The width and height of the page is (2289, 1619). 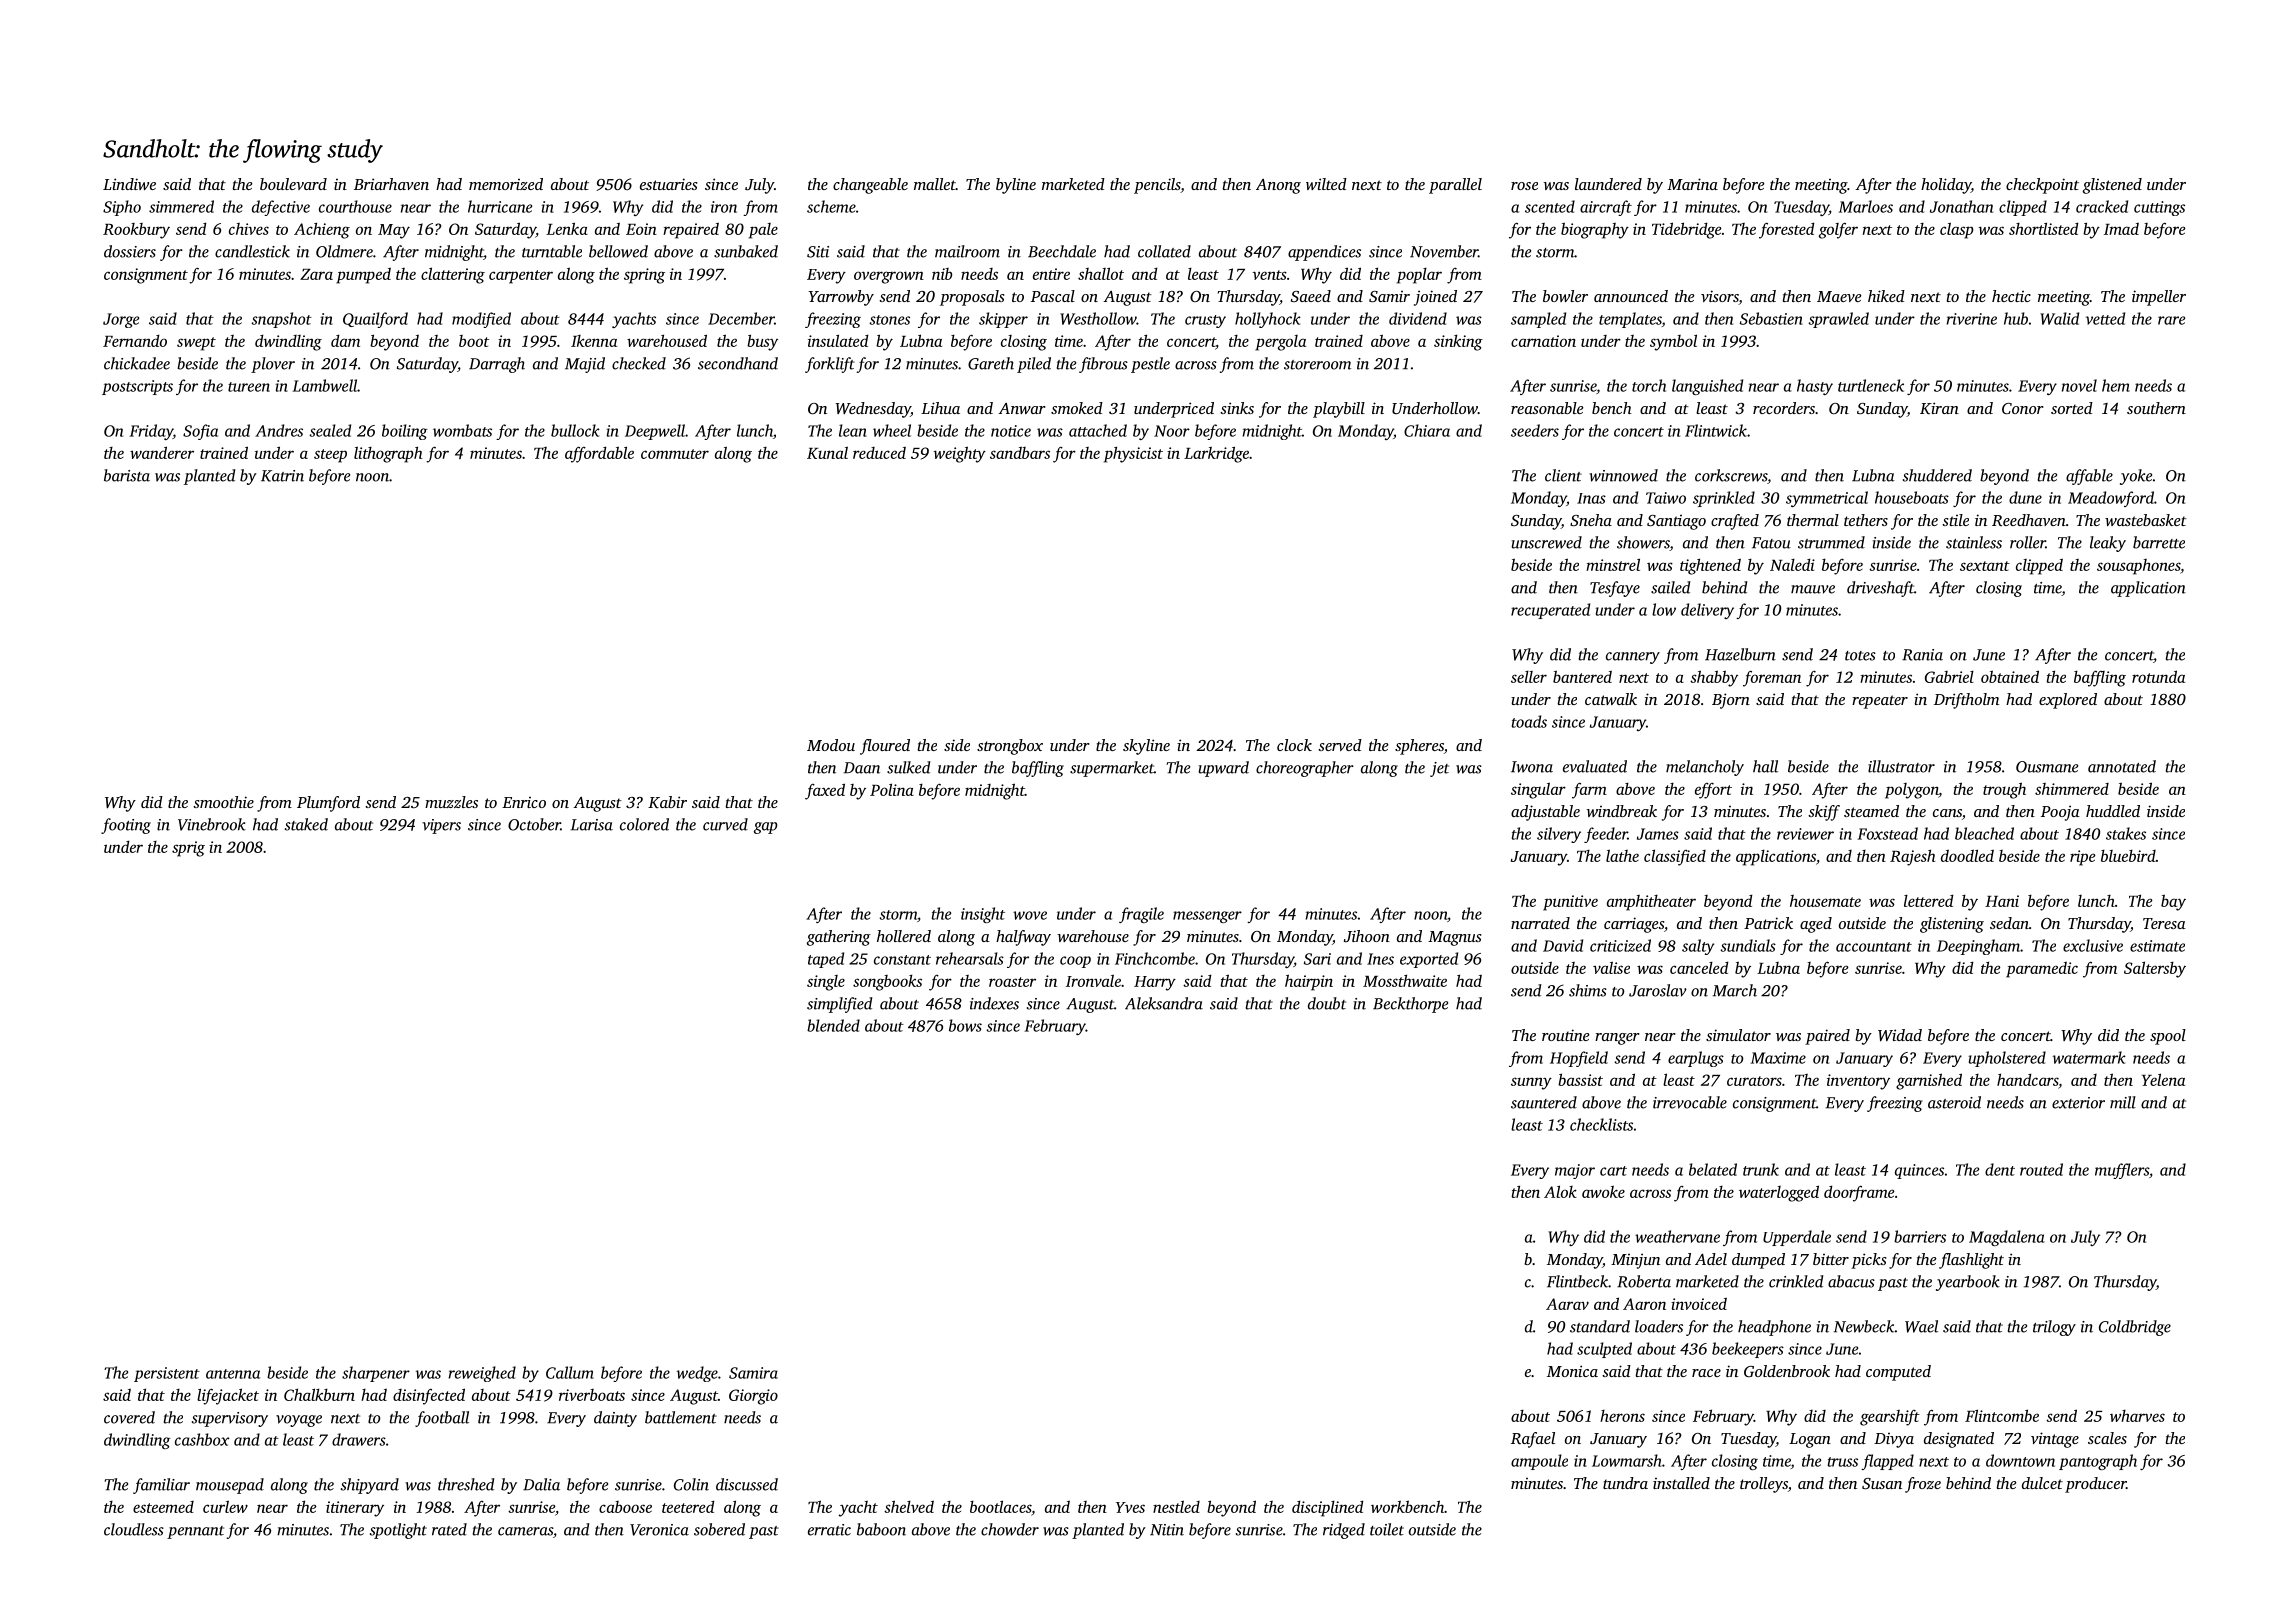 What do you see at coordinates (1567, 1304) in the page?
I see `Aarav` at bounding box center [1567, 1304].
